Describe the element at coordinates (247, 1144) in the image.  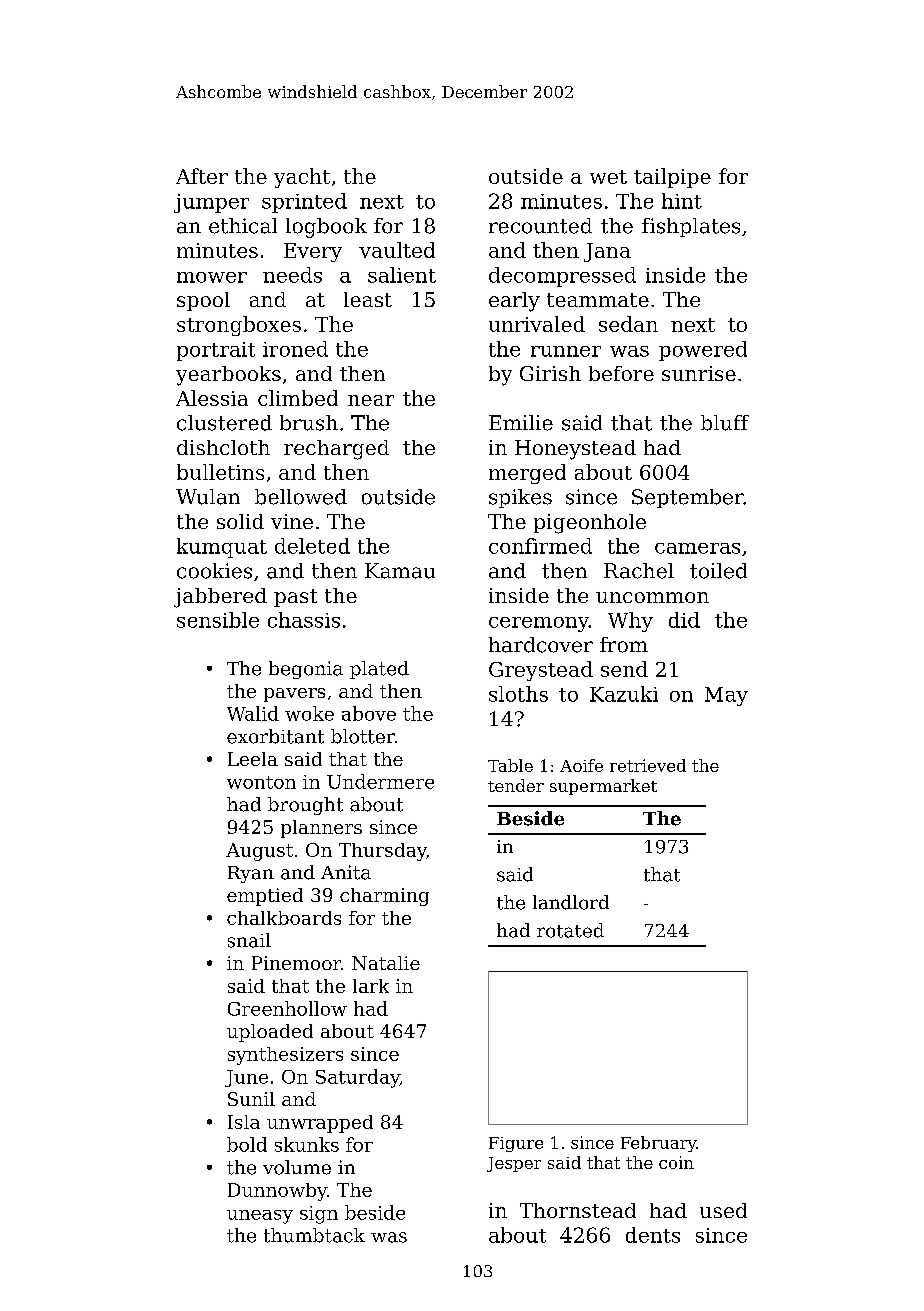
I see `bold` at that location.
